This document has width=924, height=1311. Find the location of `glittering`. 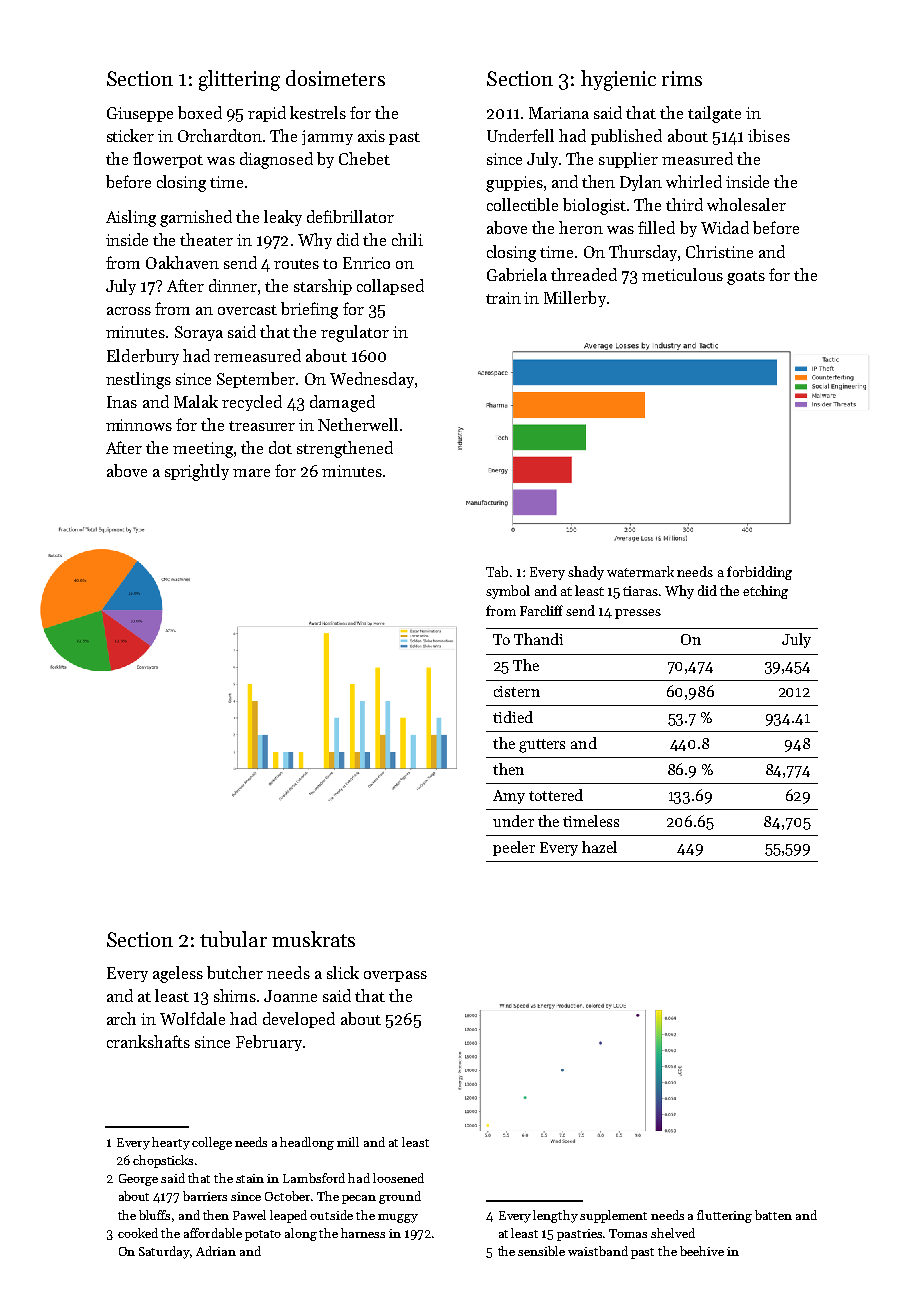

glittering is located at coordinates (239, 80).
